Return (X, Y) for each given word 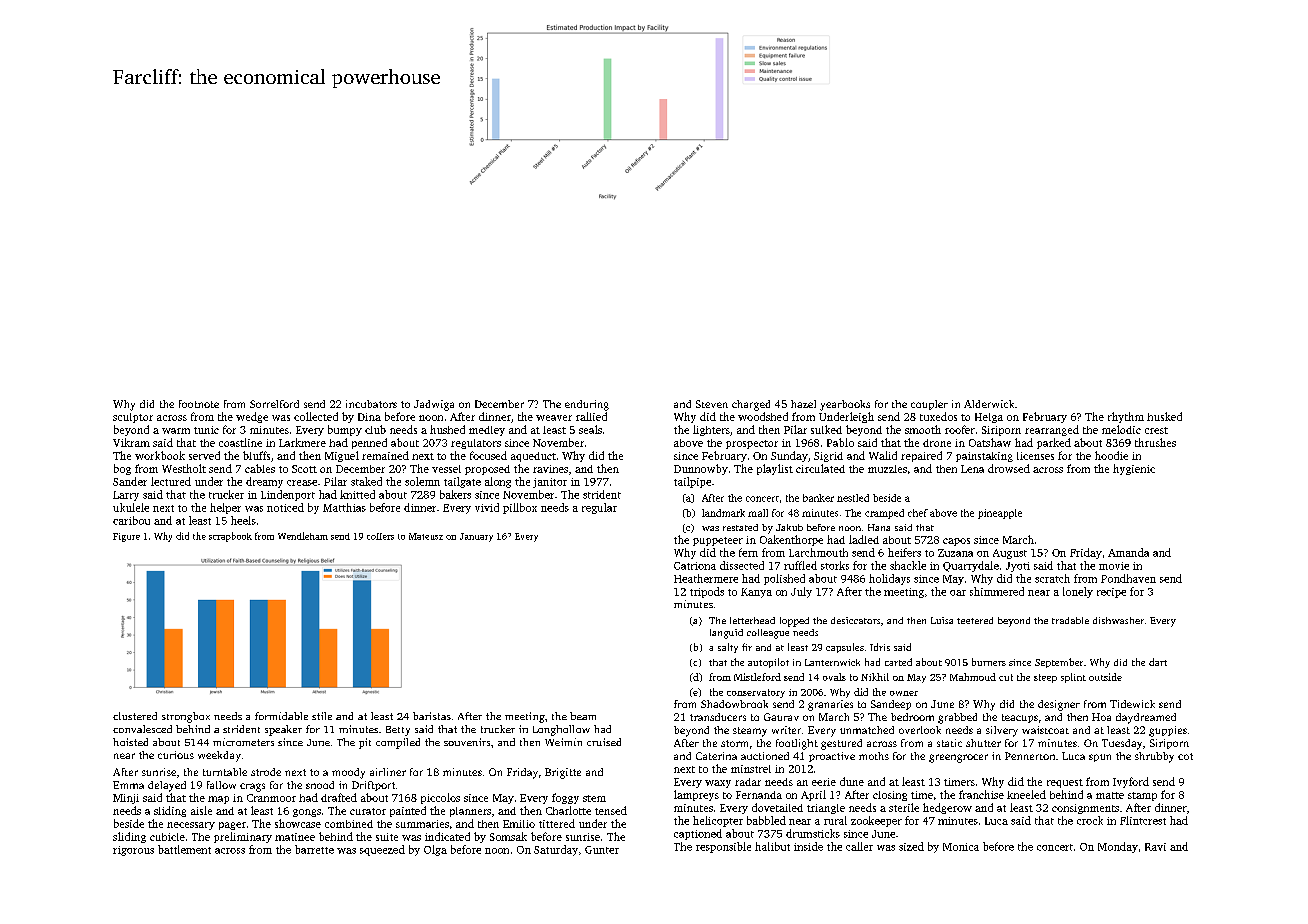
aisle (201, 810)
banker (818, 498)
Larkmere (302, 442)
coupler (929, 405)
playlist (775, 469)
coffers (380, 536)
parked (1054, 443)
